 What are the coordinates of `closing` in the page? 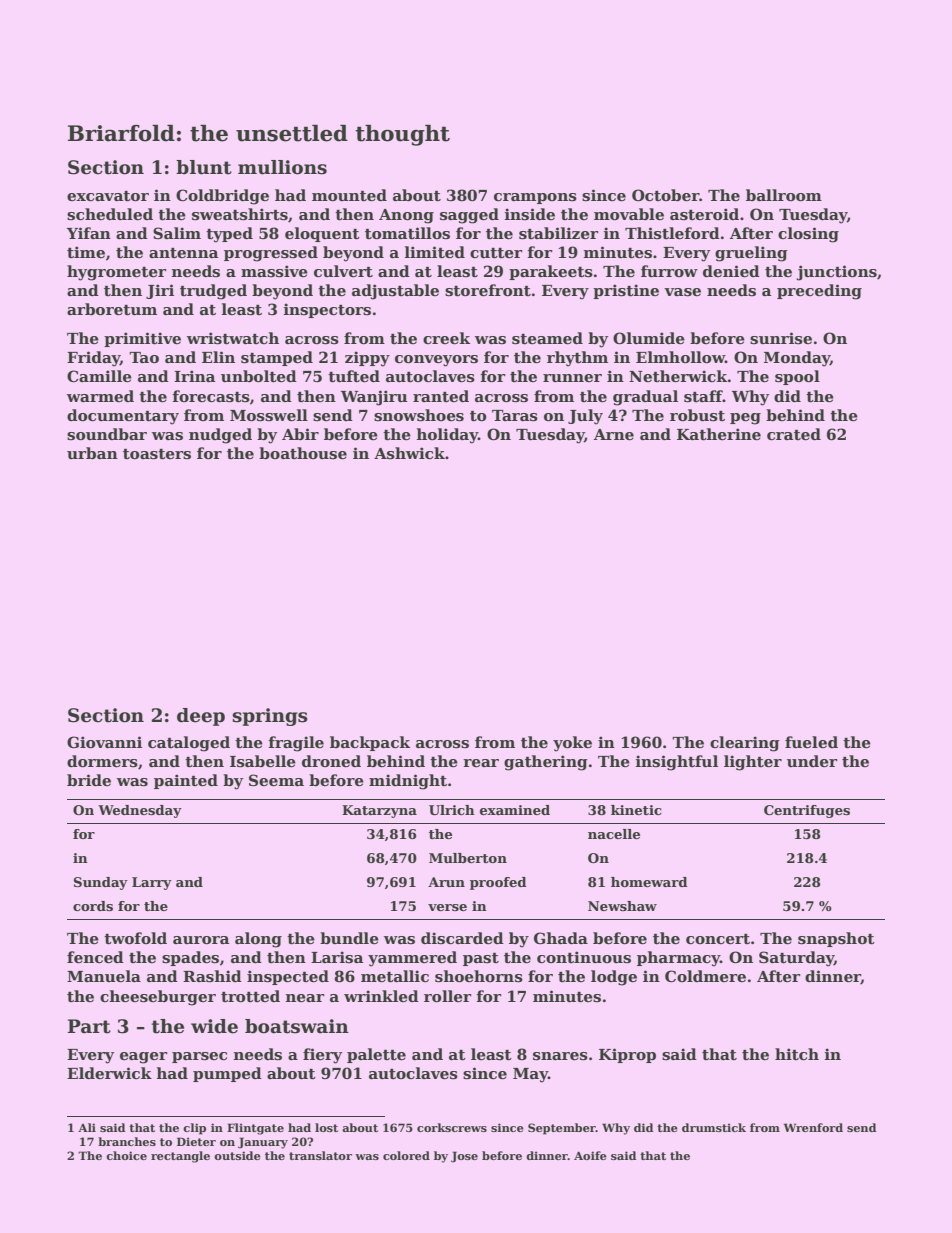 It's located at (808, 235).
